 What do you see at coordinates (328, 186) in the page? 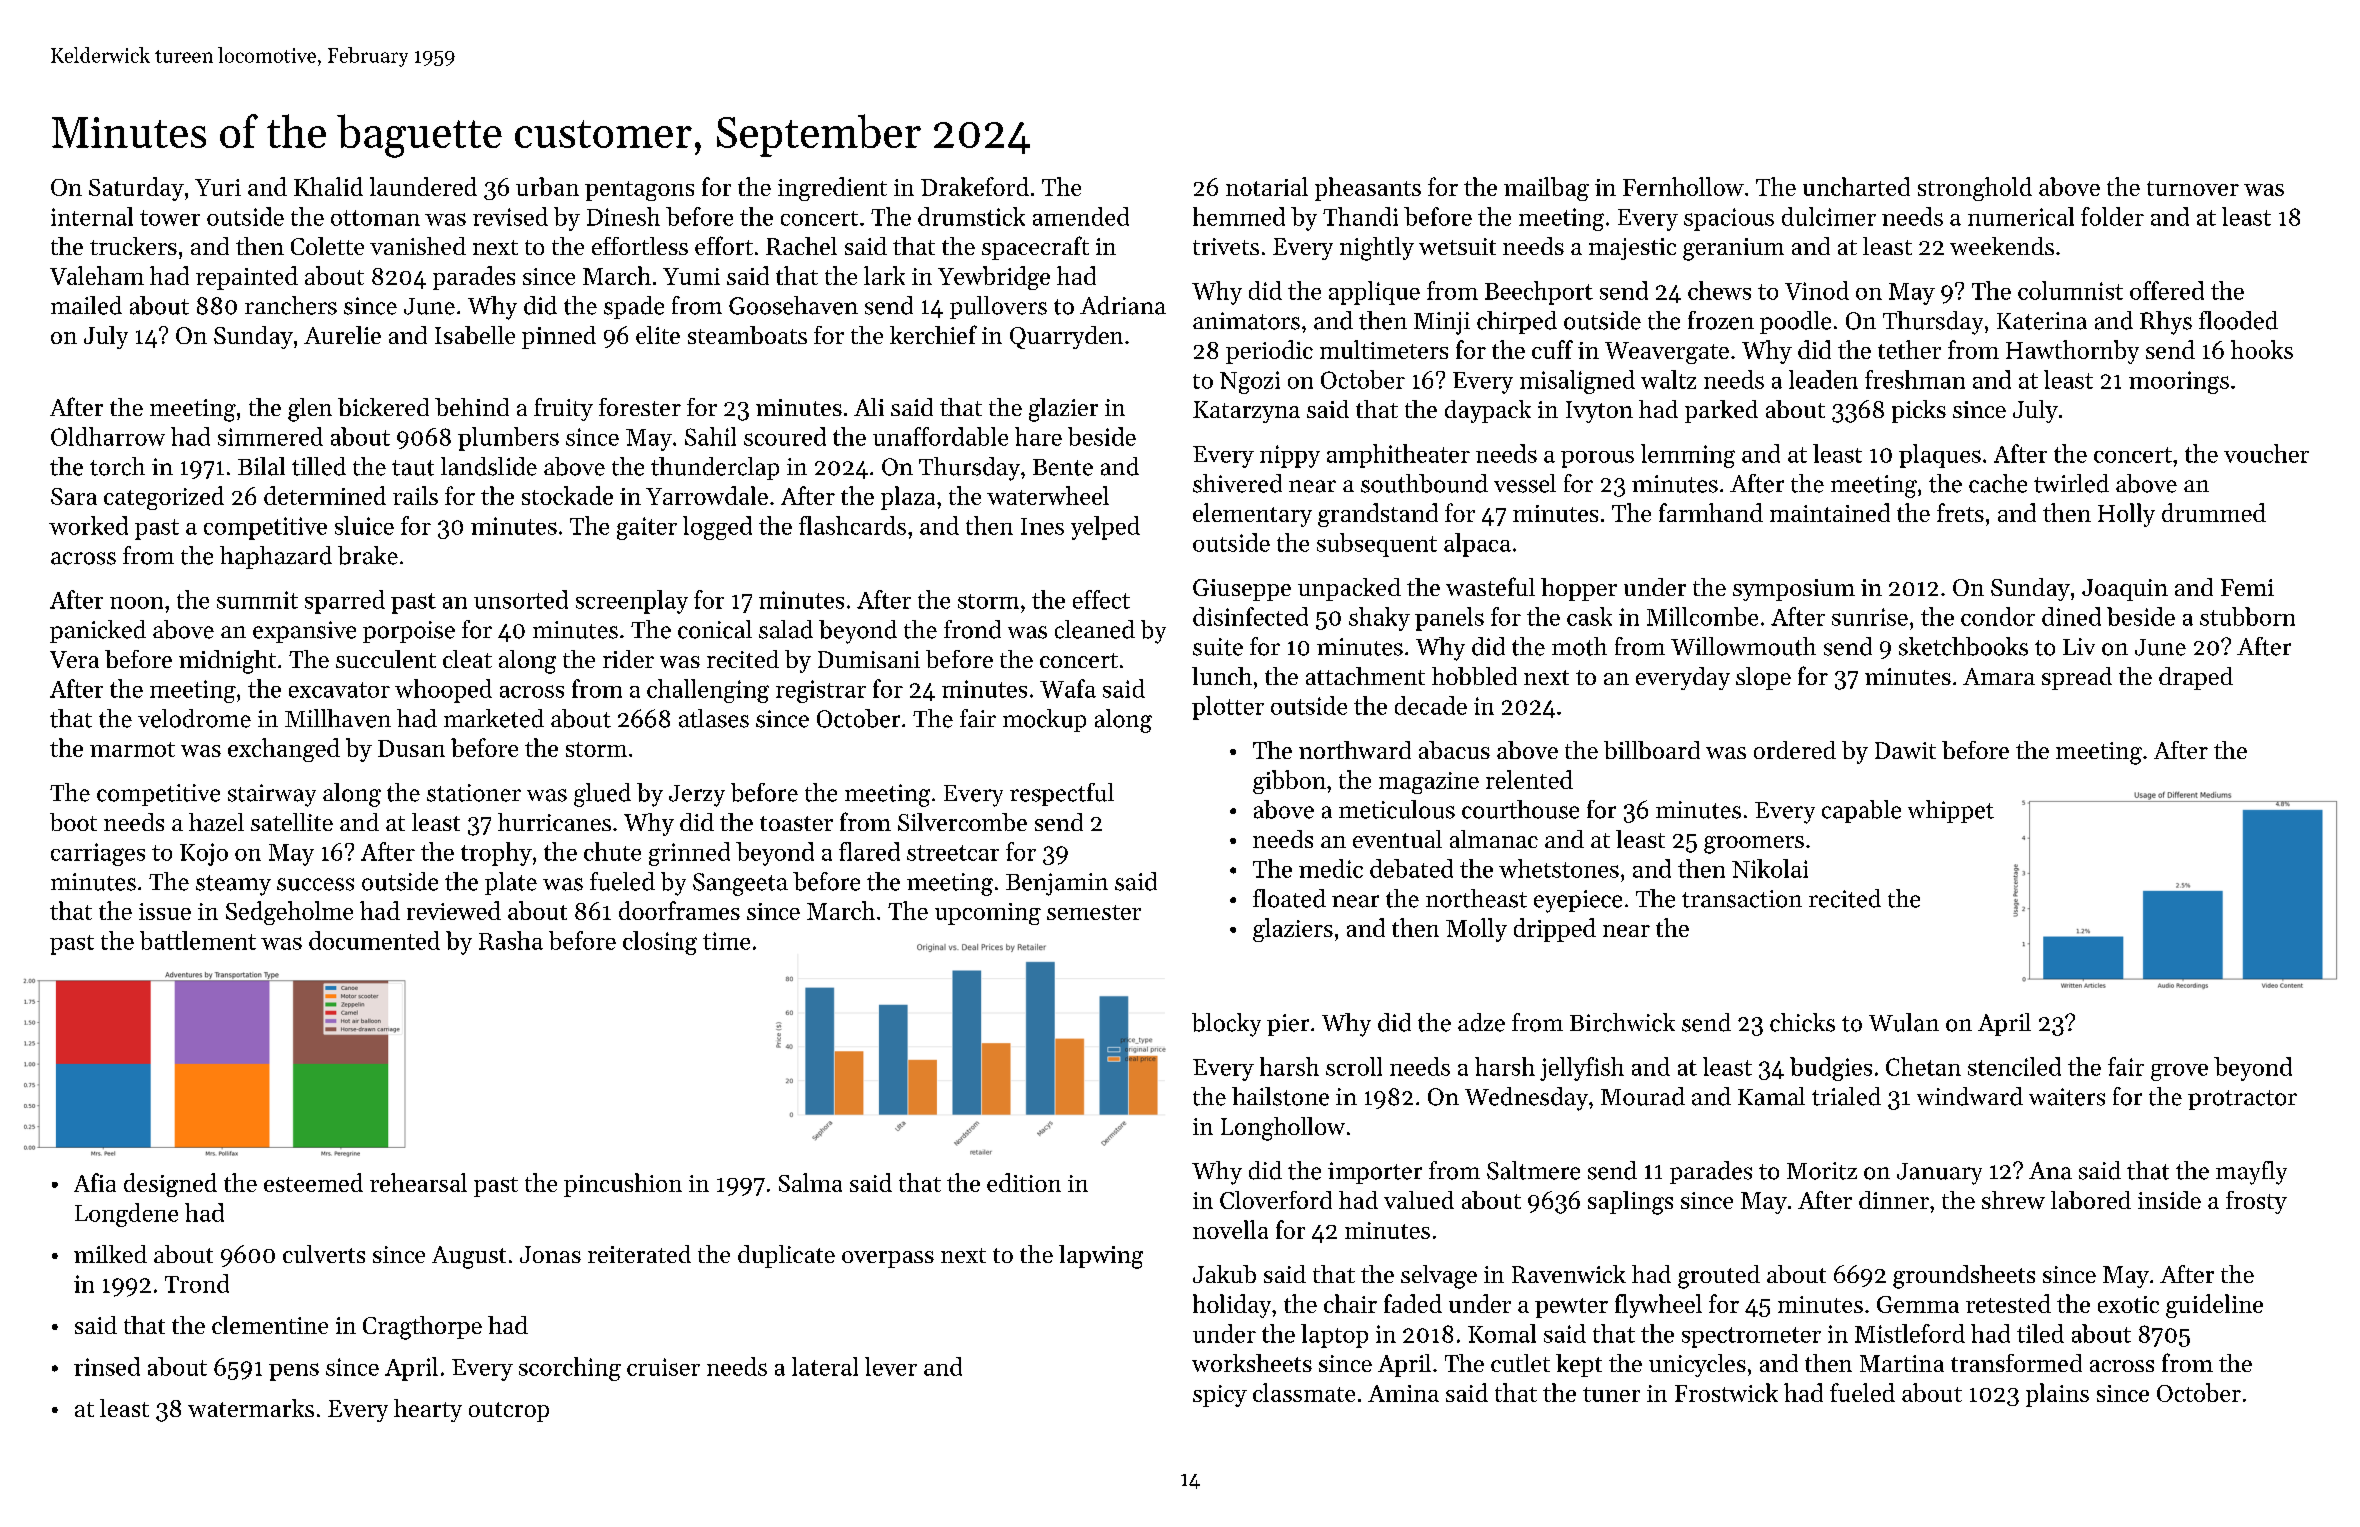
I see `Khalid` at bounding box center [328, 186].
